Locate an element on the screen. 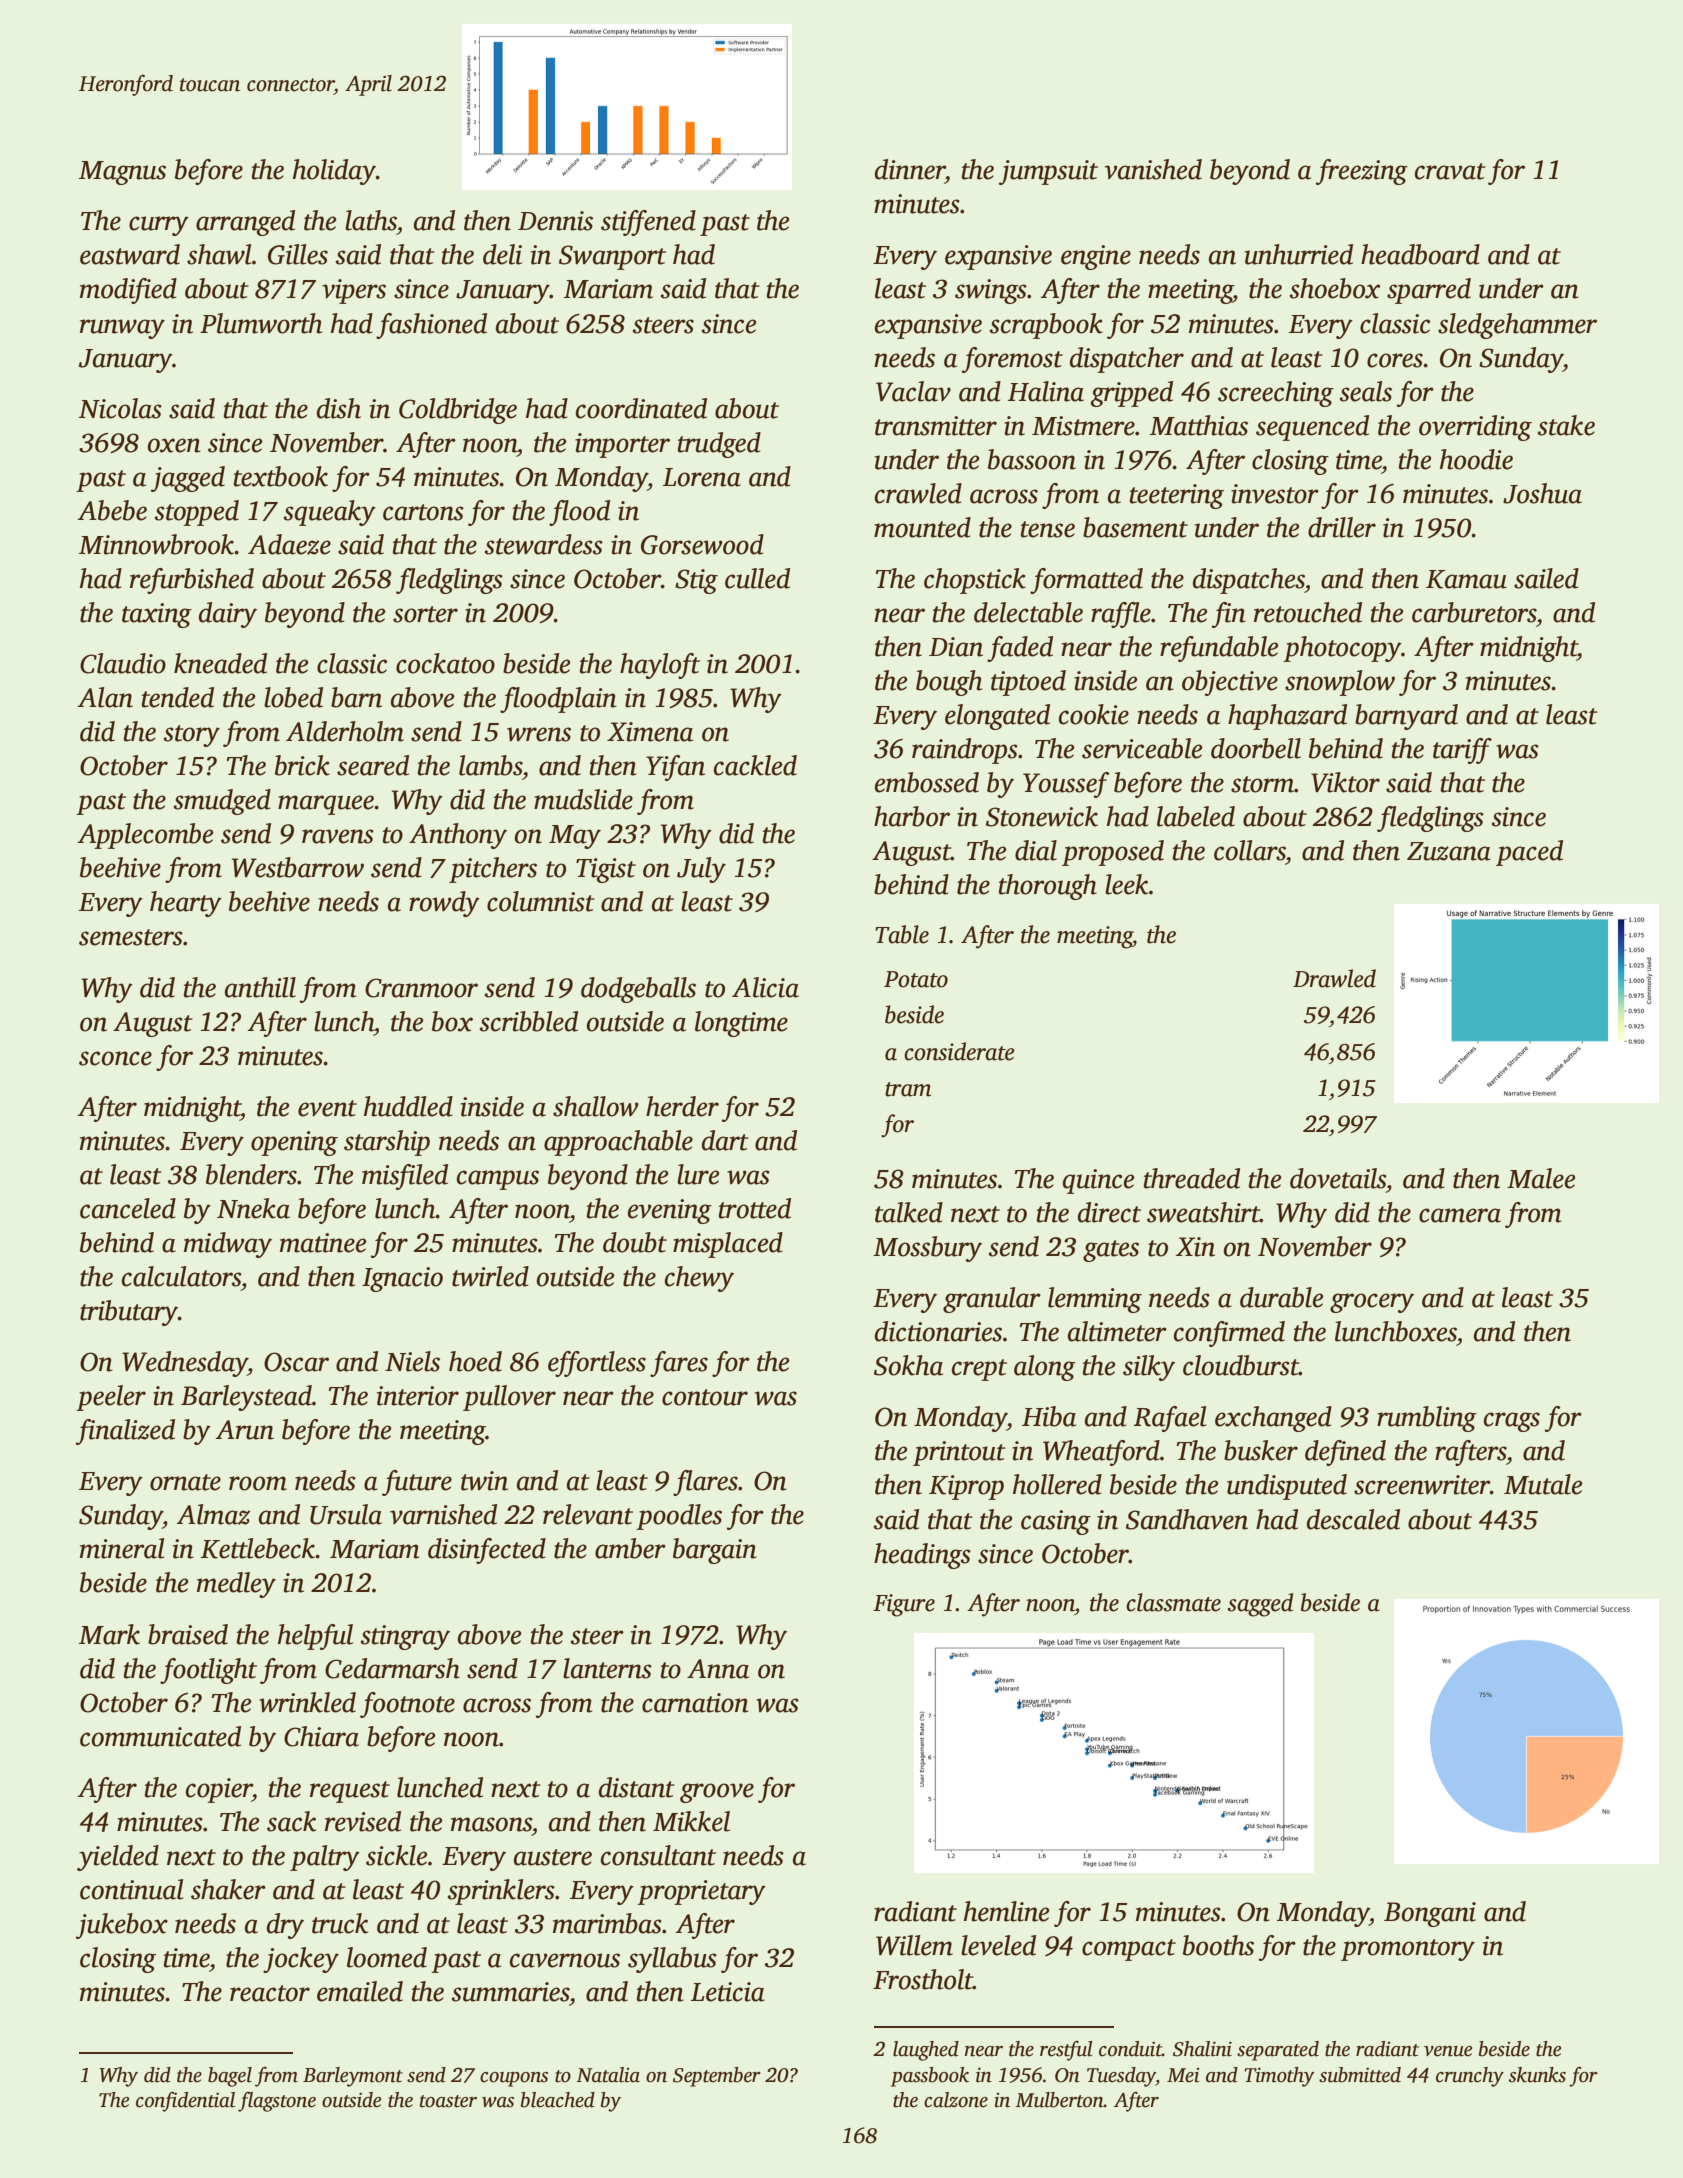 The image size is (1683, 2178). hemline is located at coordinates (1007, 1911).
